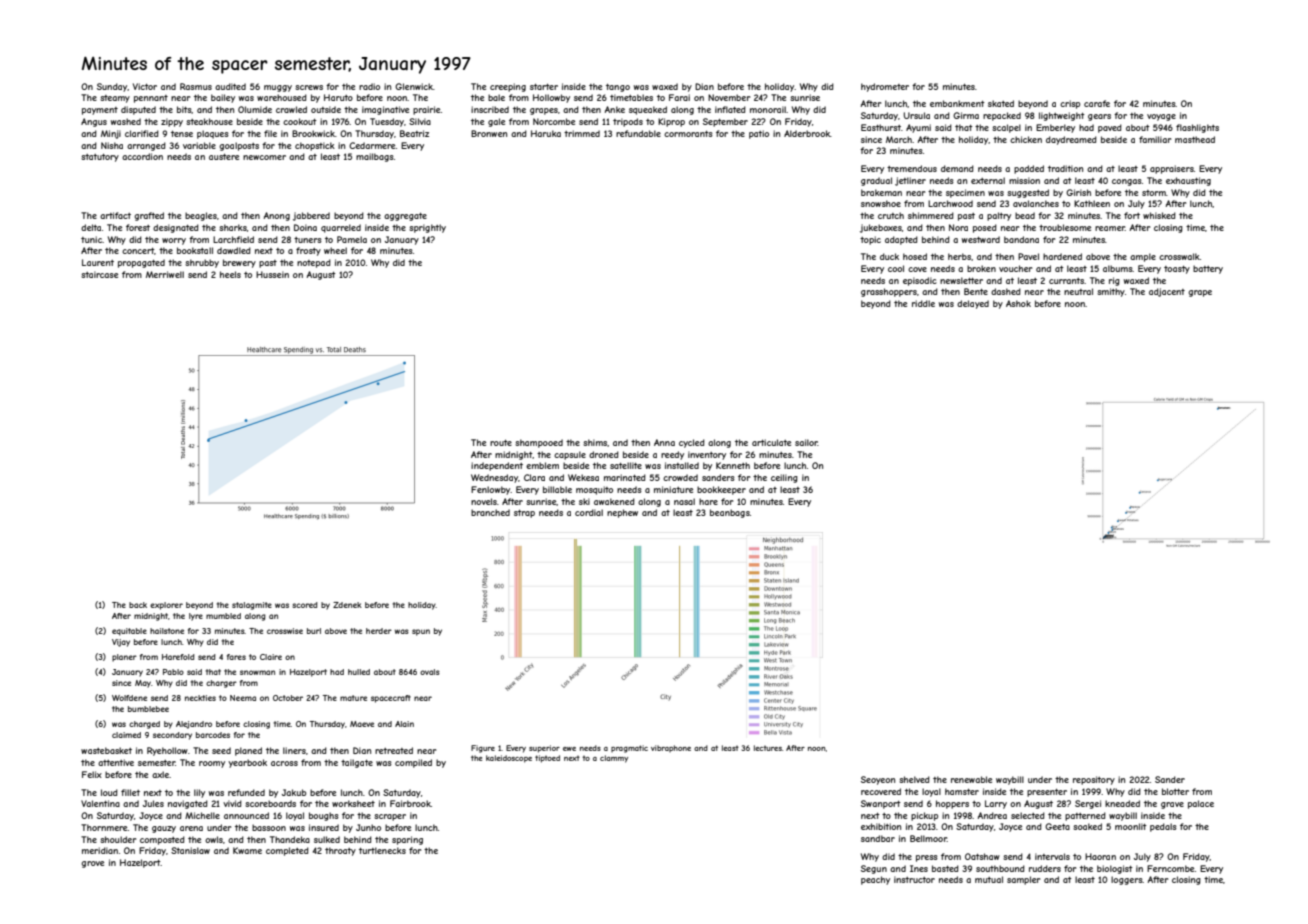  I want to click on carafe, so click(1097, 103).
